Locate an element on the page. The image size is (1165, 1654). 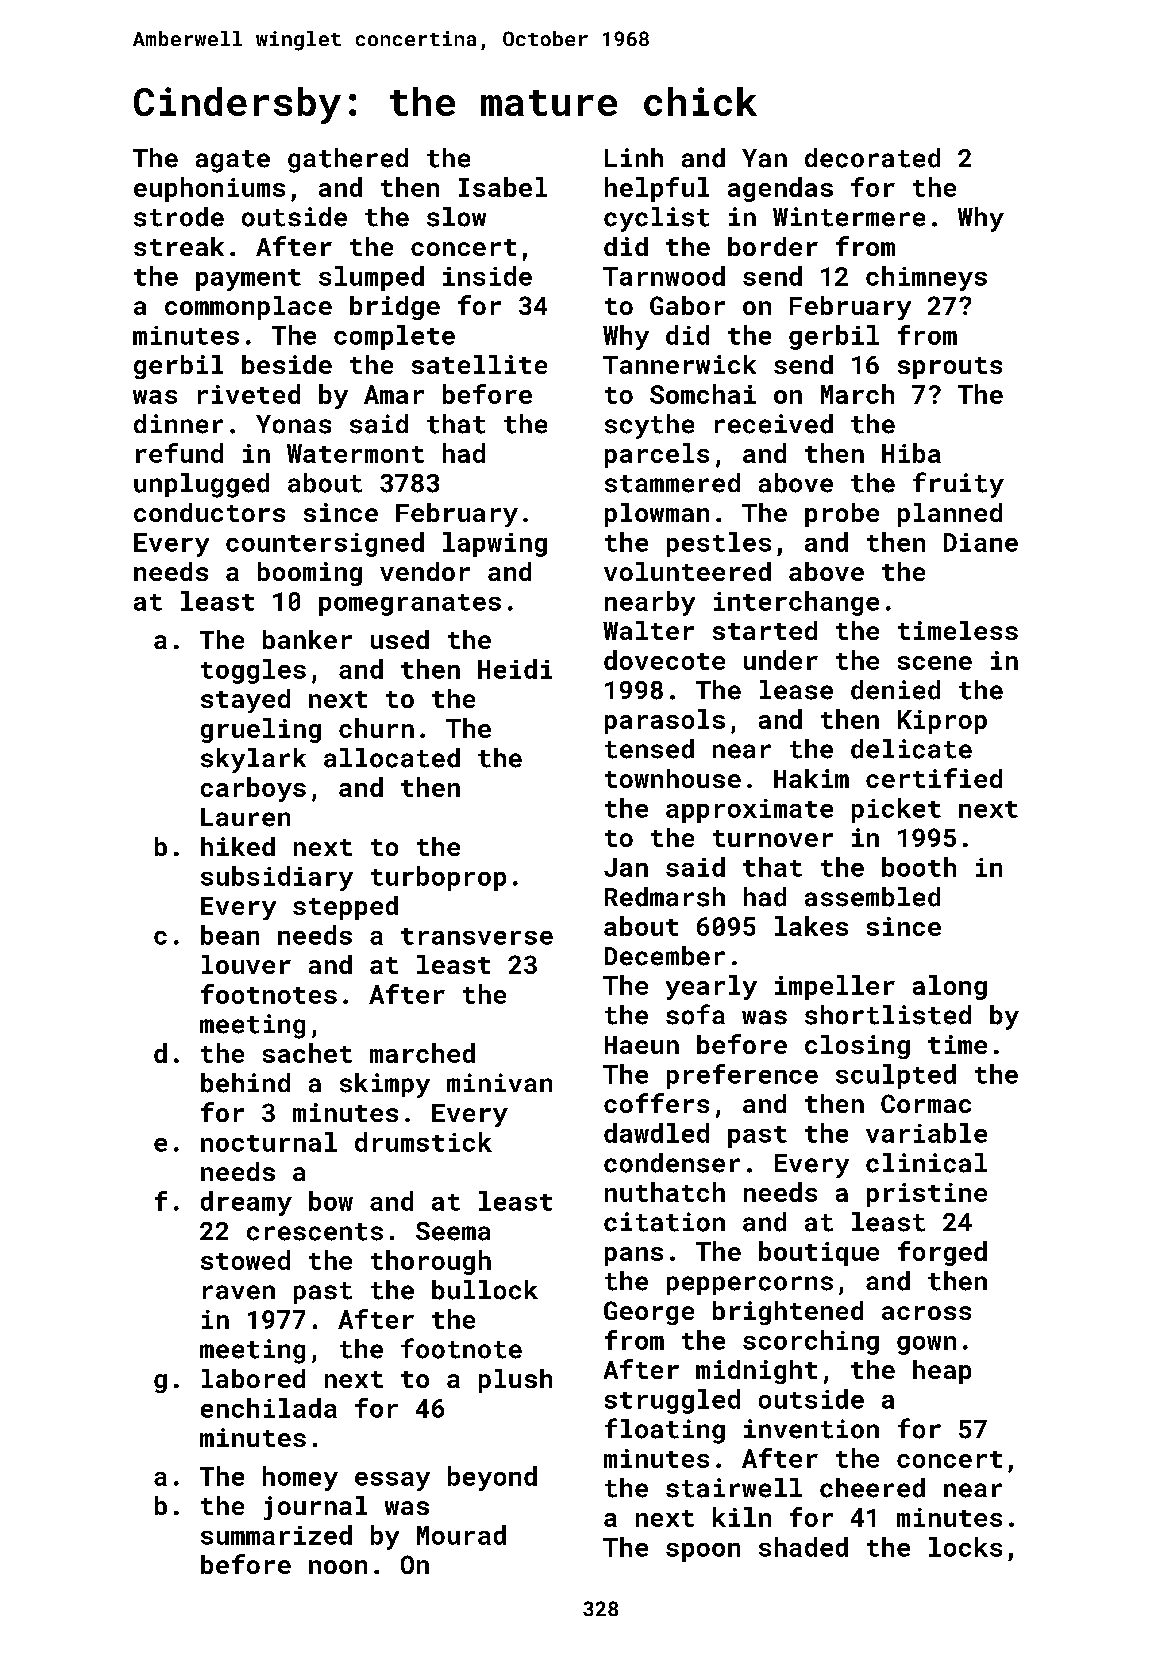
decorated is located at coordinates (872, 158).
